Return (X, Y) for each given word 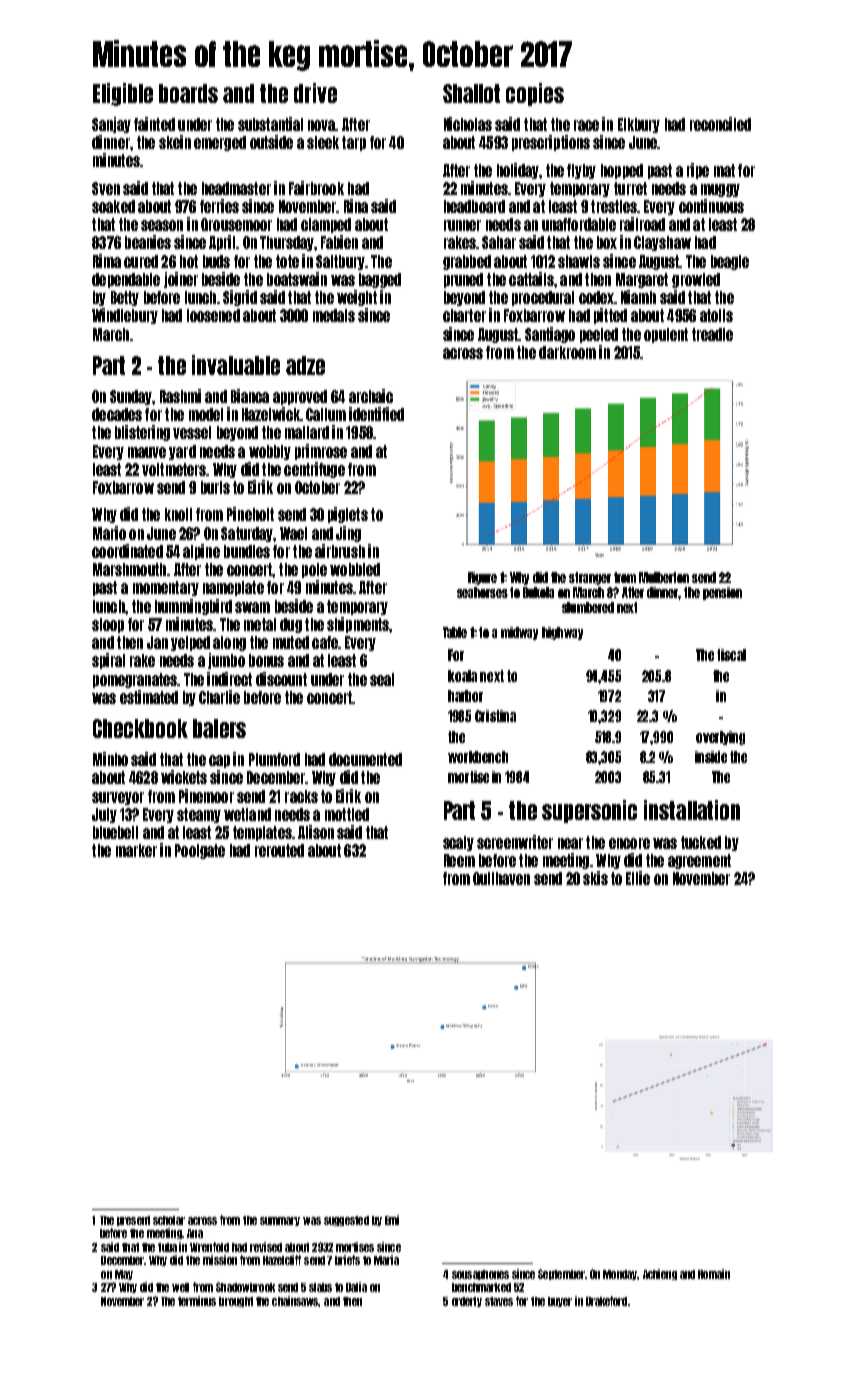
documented (365, 759)
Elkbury (639, 125)
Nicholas (468, 124)
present (133, 1221)
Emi (392, 1220)
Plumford (274, 759)
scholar (169, 1220)
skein (175, 142)
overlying (720, 738)
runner (462, 225)
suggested (346, 1221)
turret (630, 188)
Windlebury (125, 316)
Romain (714, 1274)
